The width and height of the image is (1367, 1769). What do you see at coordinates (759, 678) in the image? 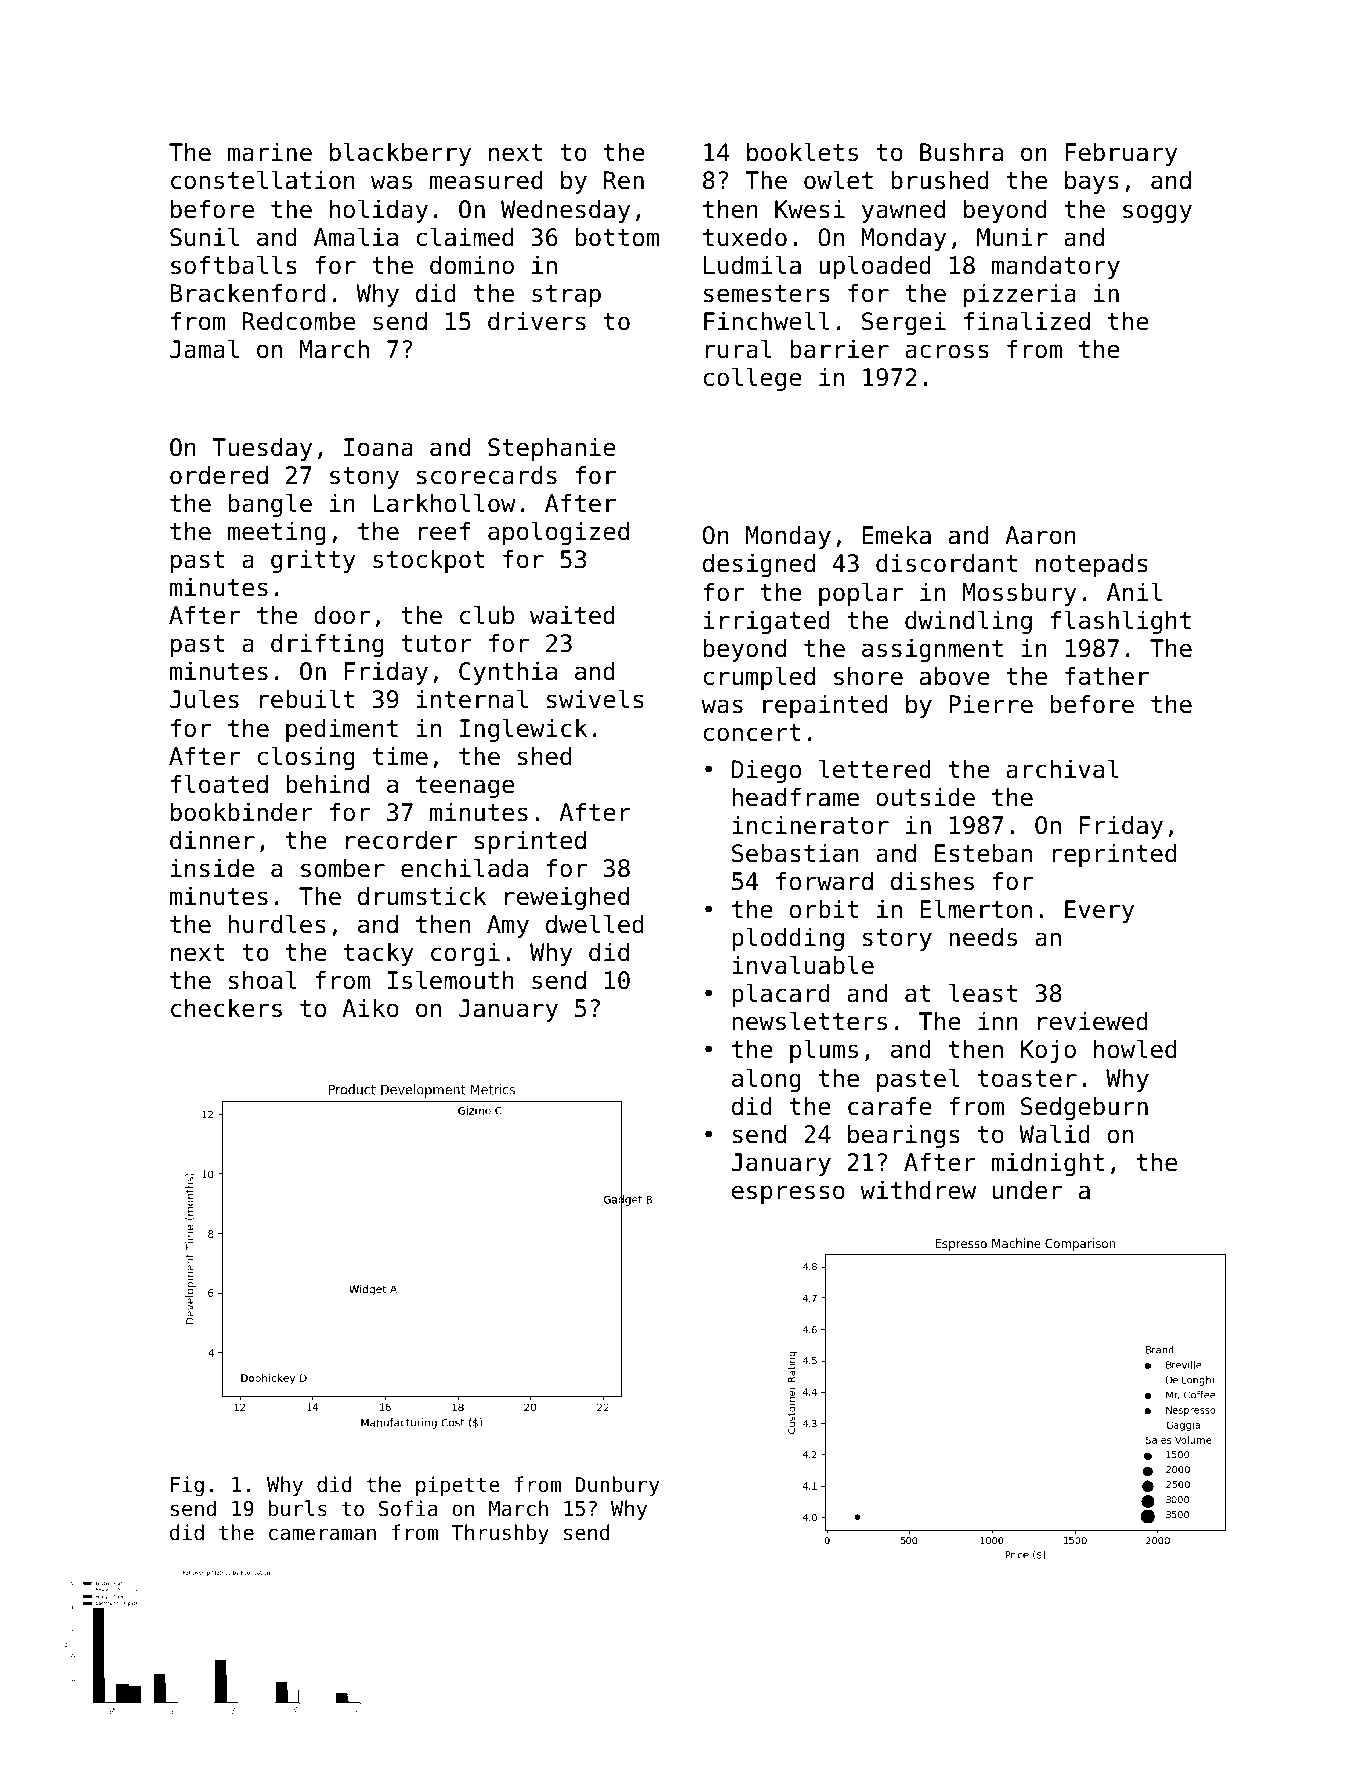
I see `crumpled` at bounding box center [759, 678].
